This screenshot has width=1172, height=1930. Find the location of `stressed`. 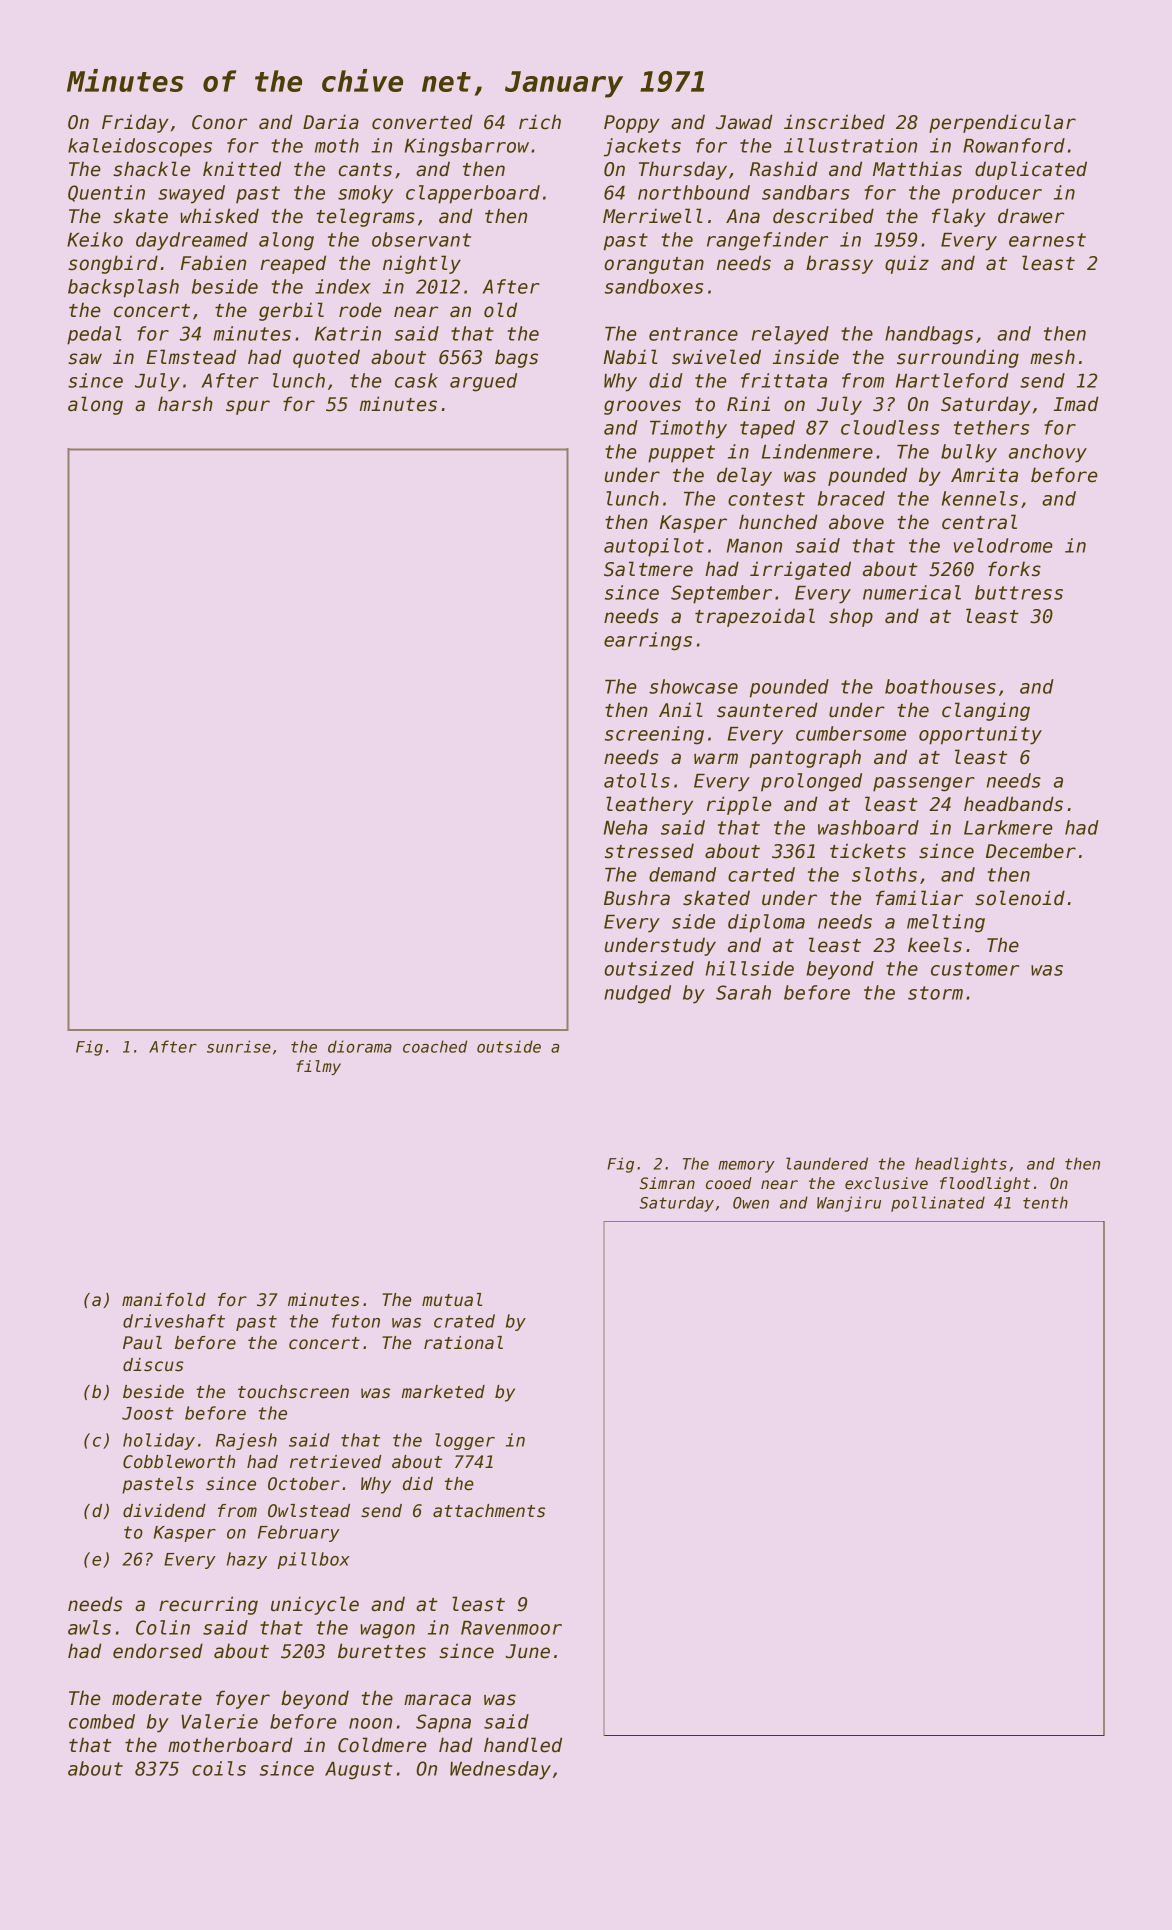

stressed is located at coordinates (649, 851).
